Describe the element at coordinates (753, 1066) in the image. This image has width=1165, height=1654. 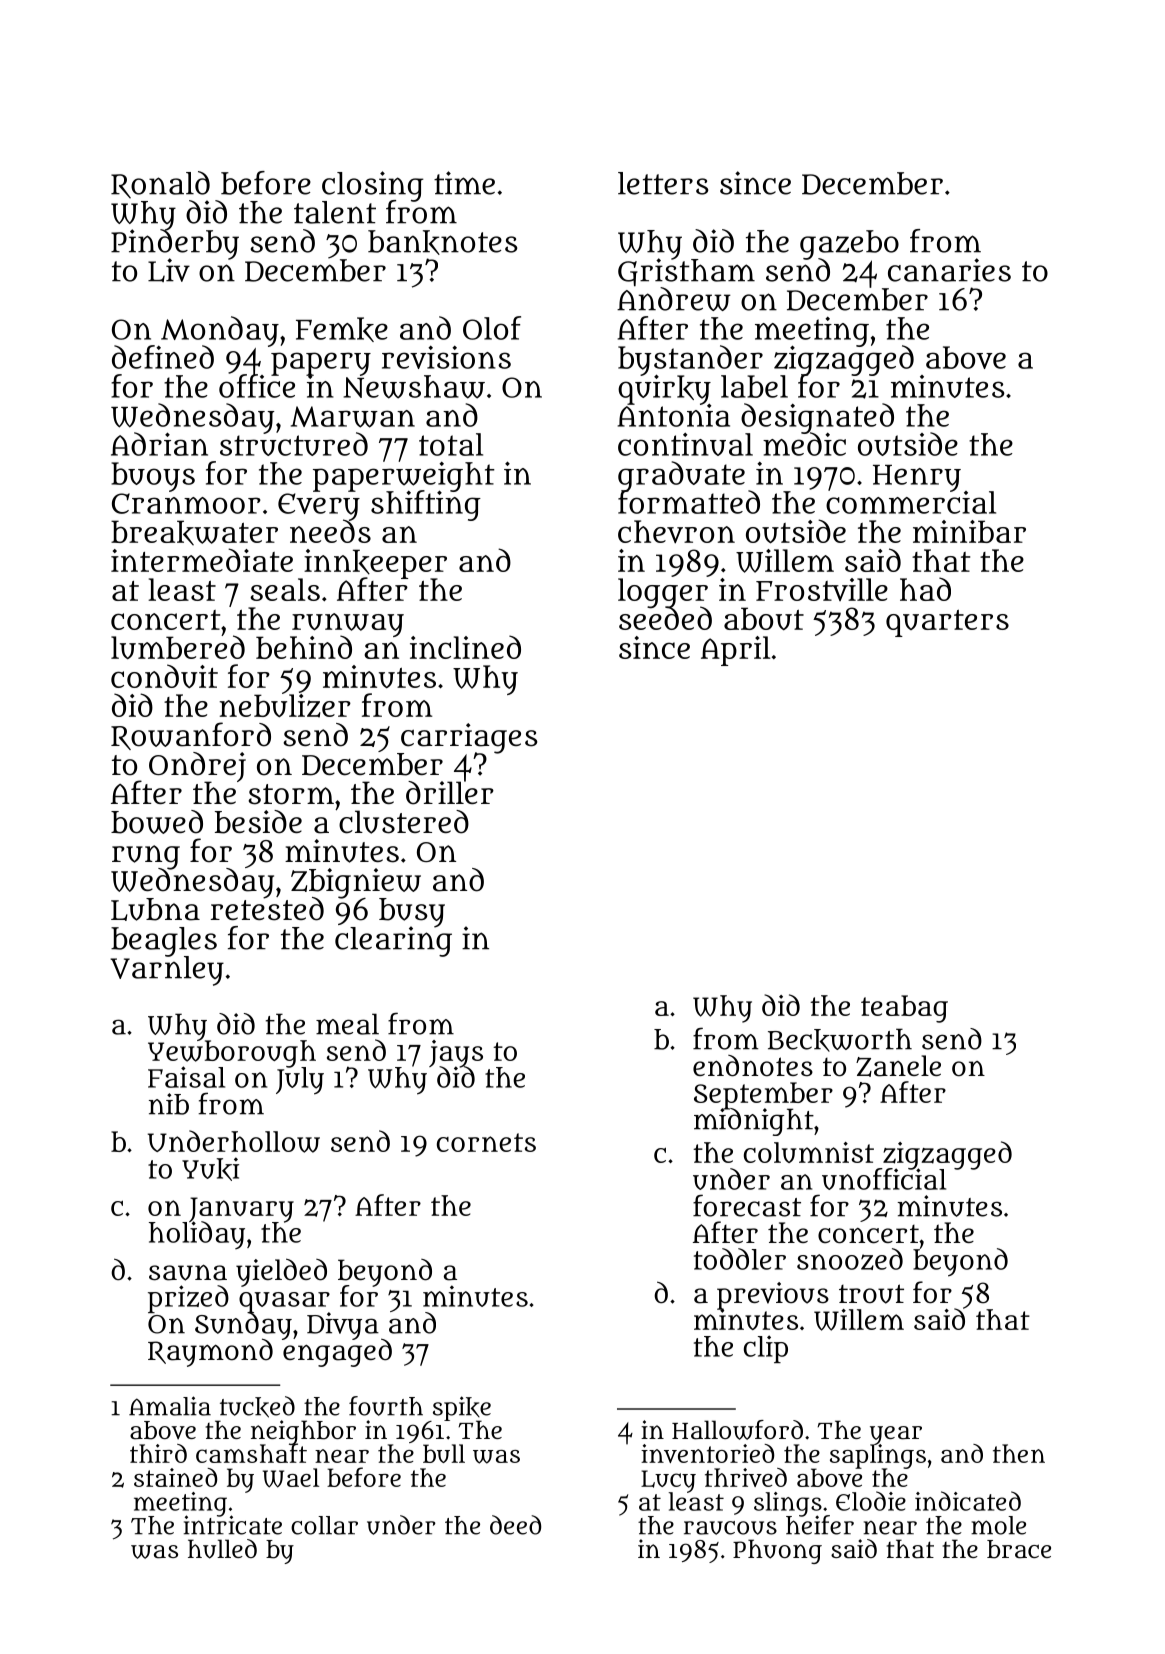
I see `endnotes` at that location.
